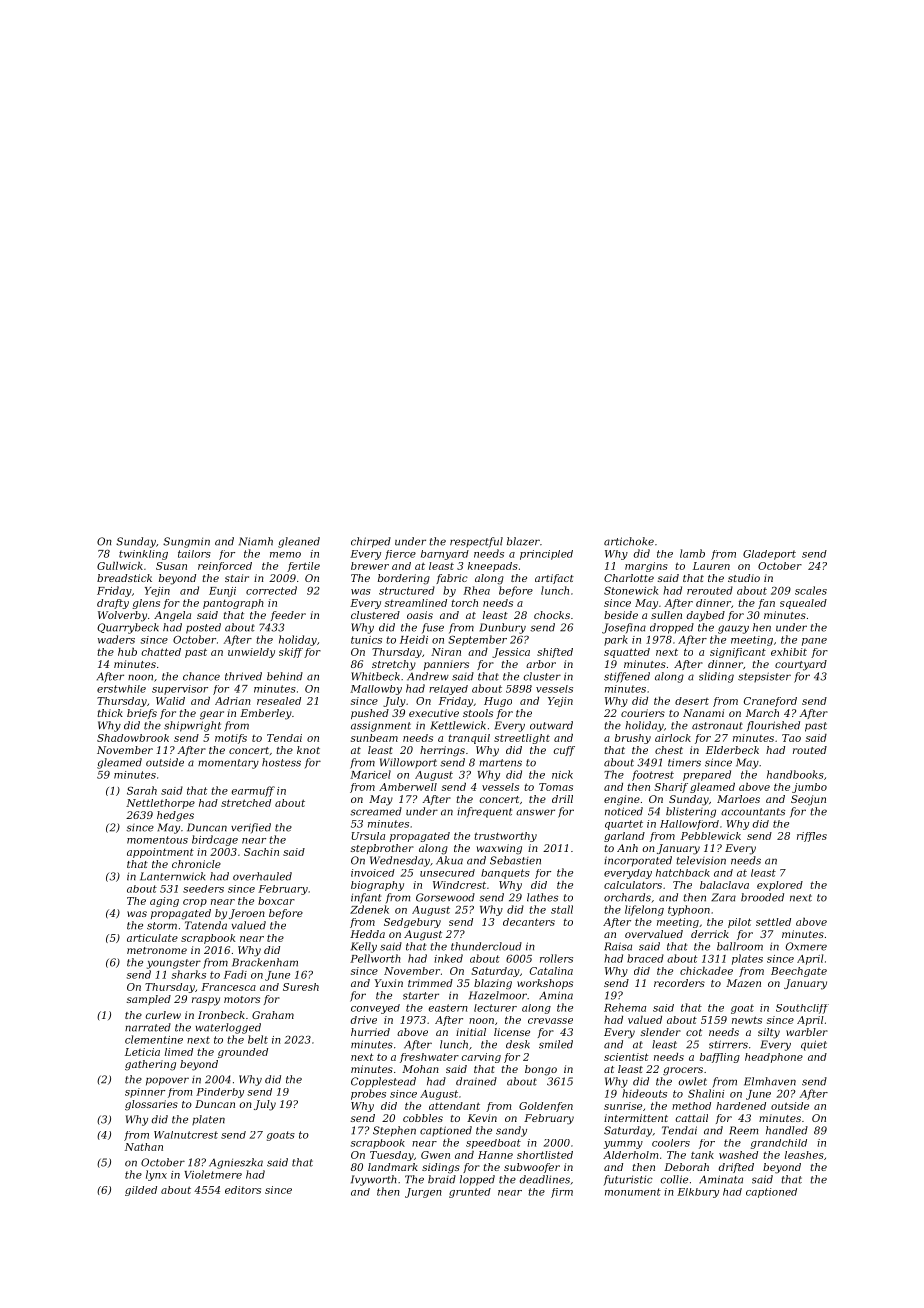 Image resolution: width=924 pixels, height=1308 pixels. Describe the element at coordinates (236, 1163) in the screenshot. I see `Agnieszka` at that location.
